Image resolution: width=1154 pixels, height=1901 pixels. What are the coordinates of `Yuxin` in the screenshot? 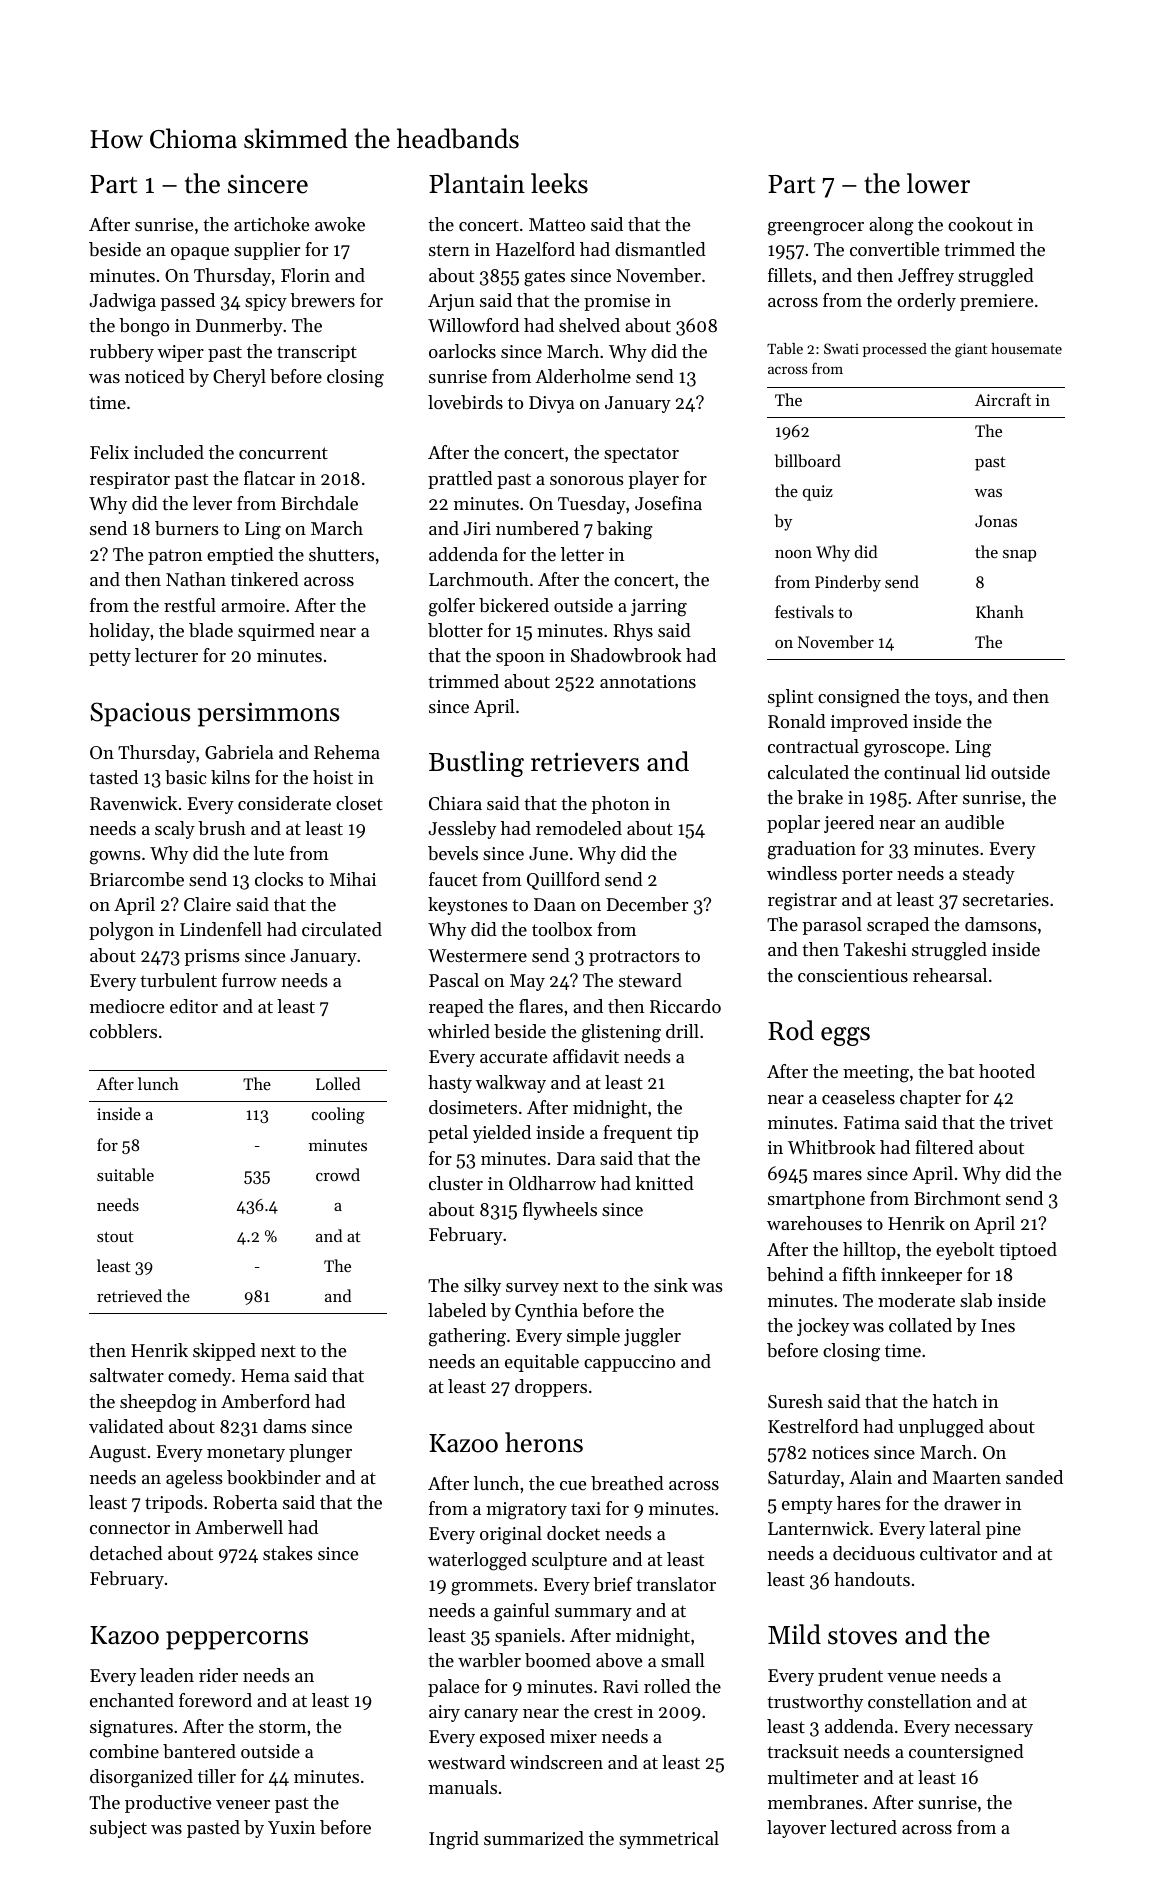 It's located at (291, 1827).
